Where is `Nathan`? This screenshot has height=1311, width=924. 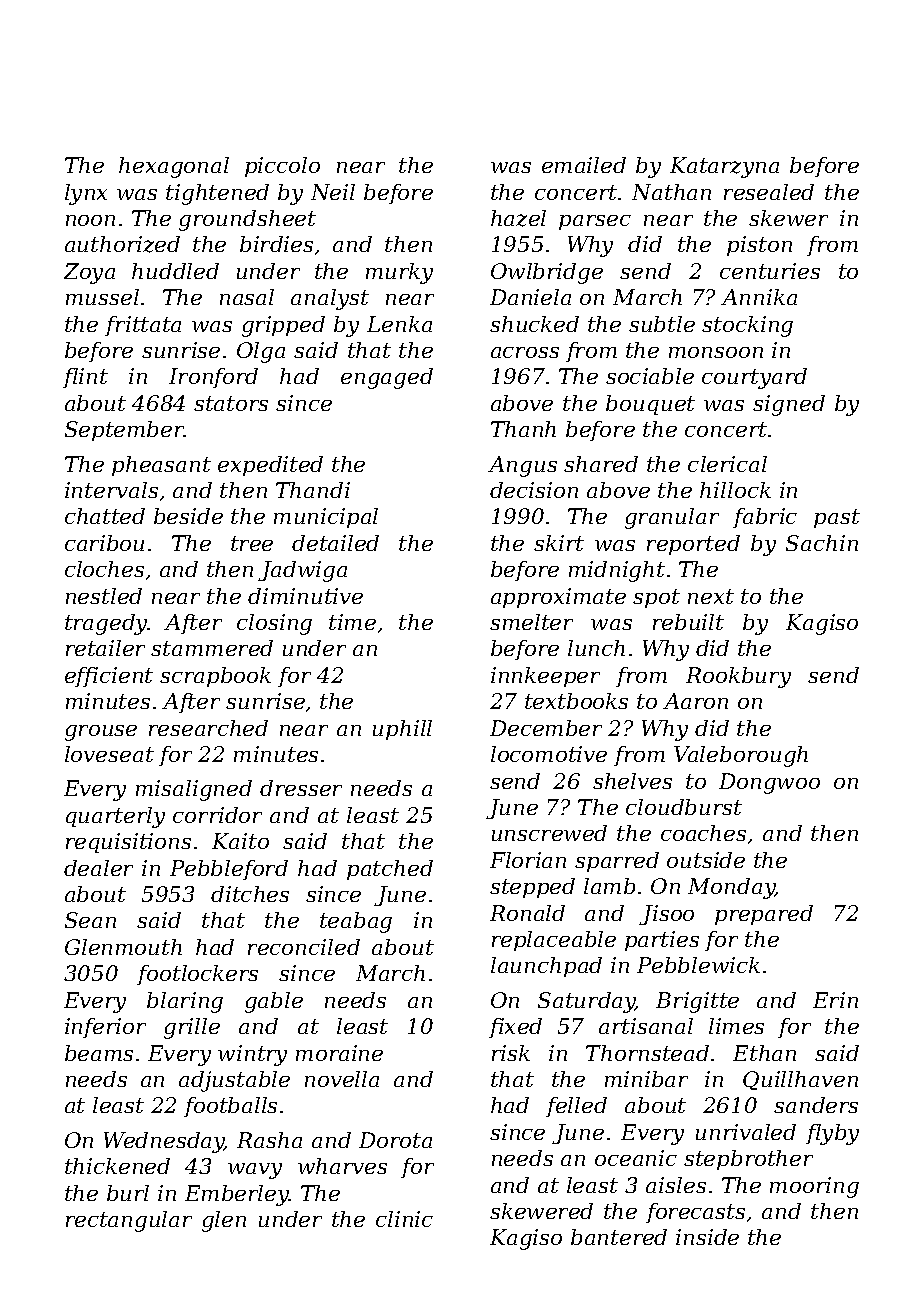
Nathan is located at coordinates (671, 192).
